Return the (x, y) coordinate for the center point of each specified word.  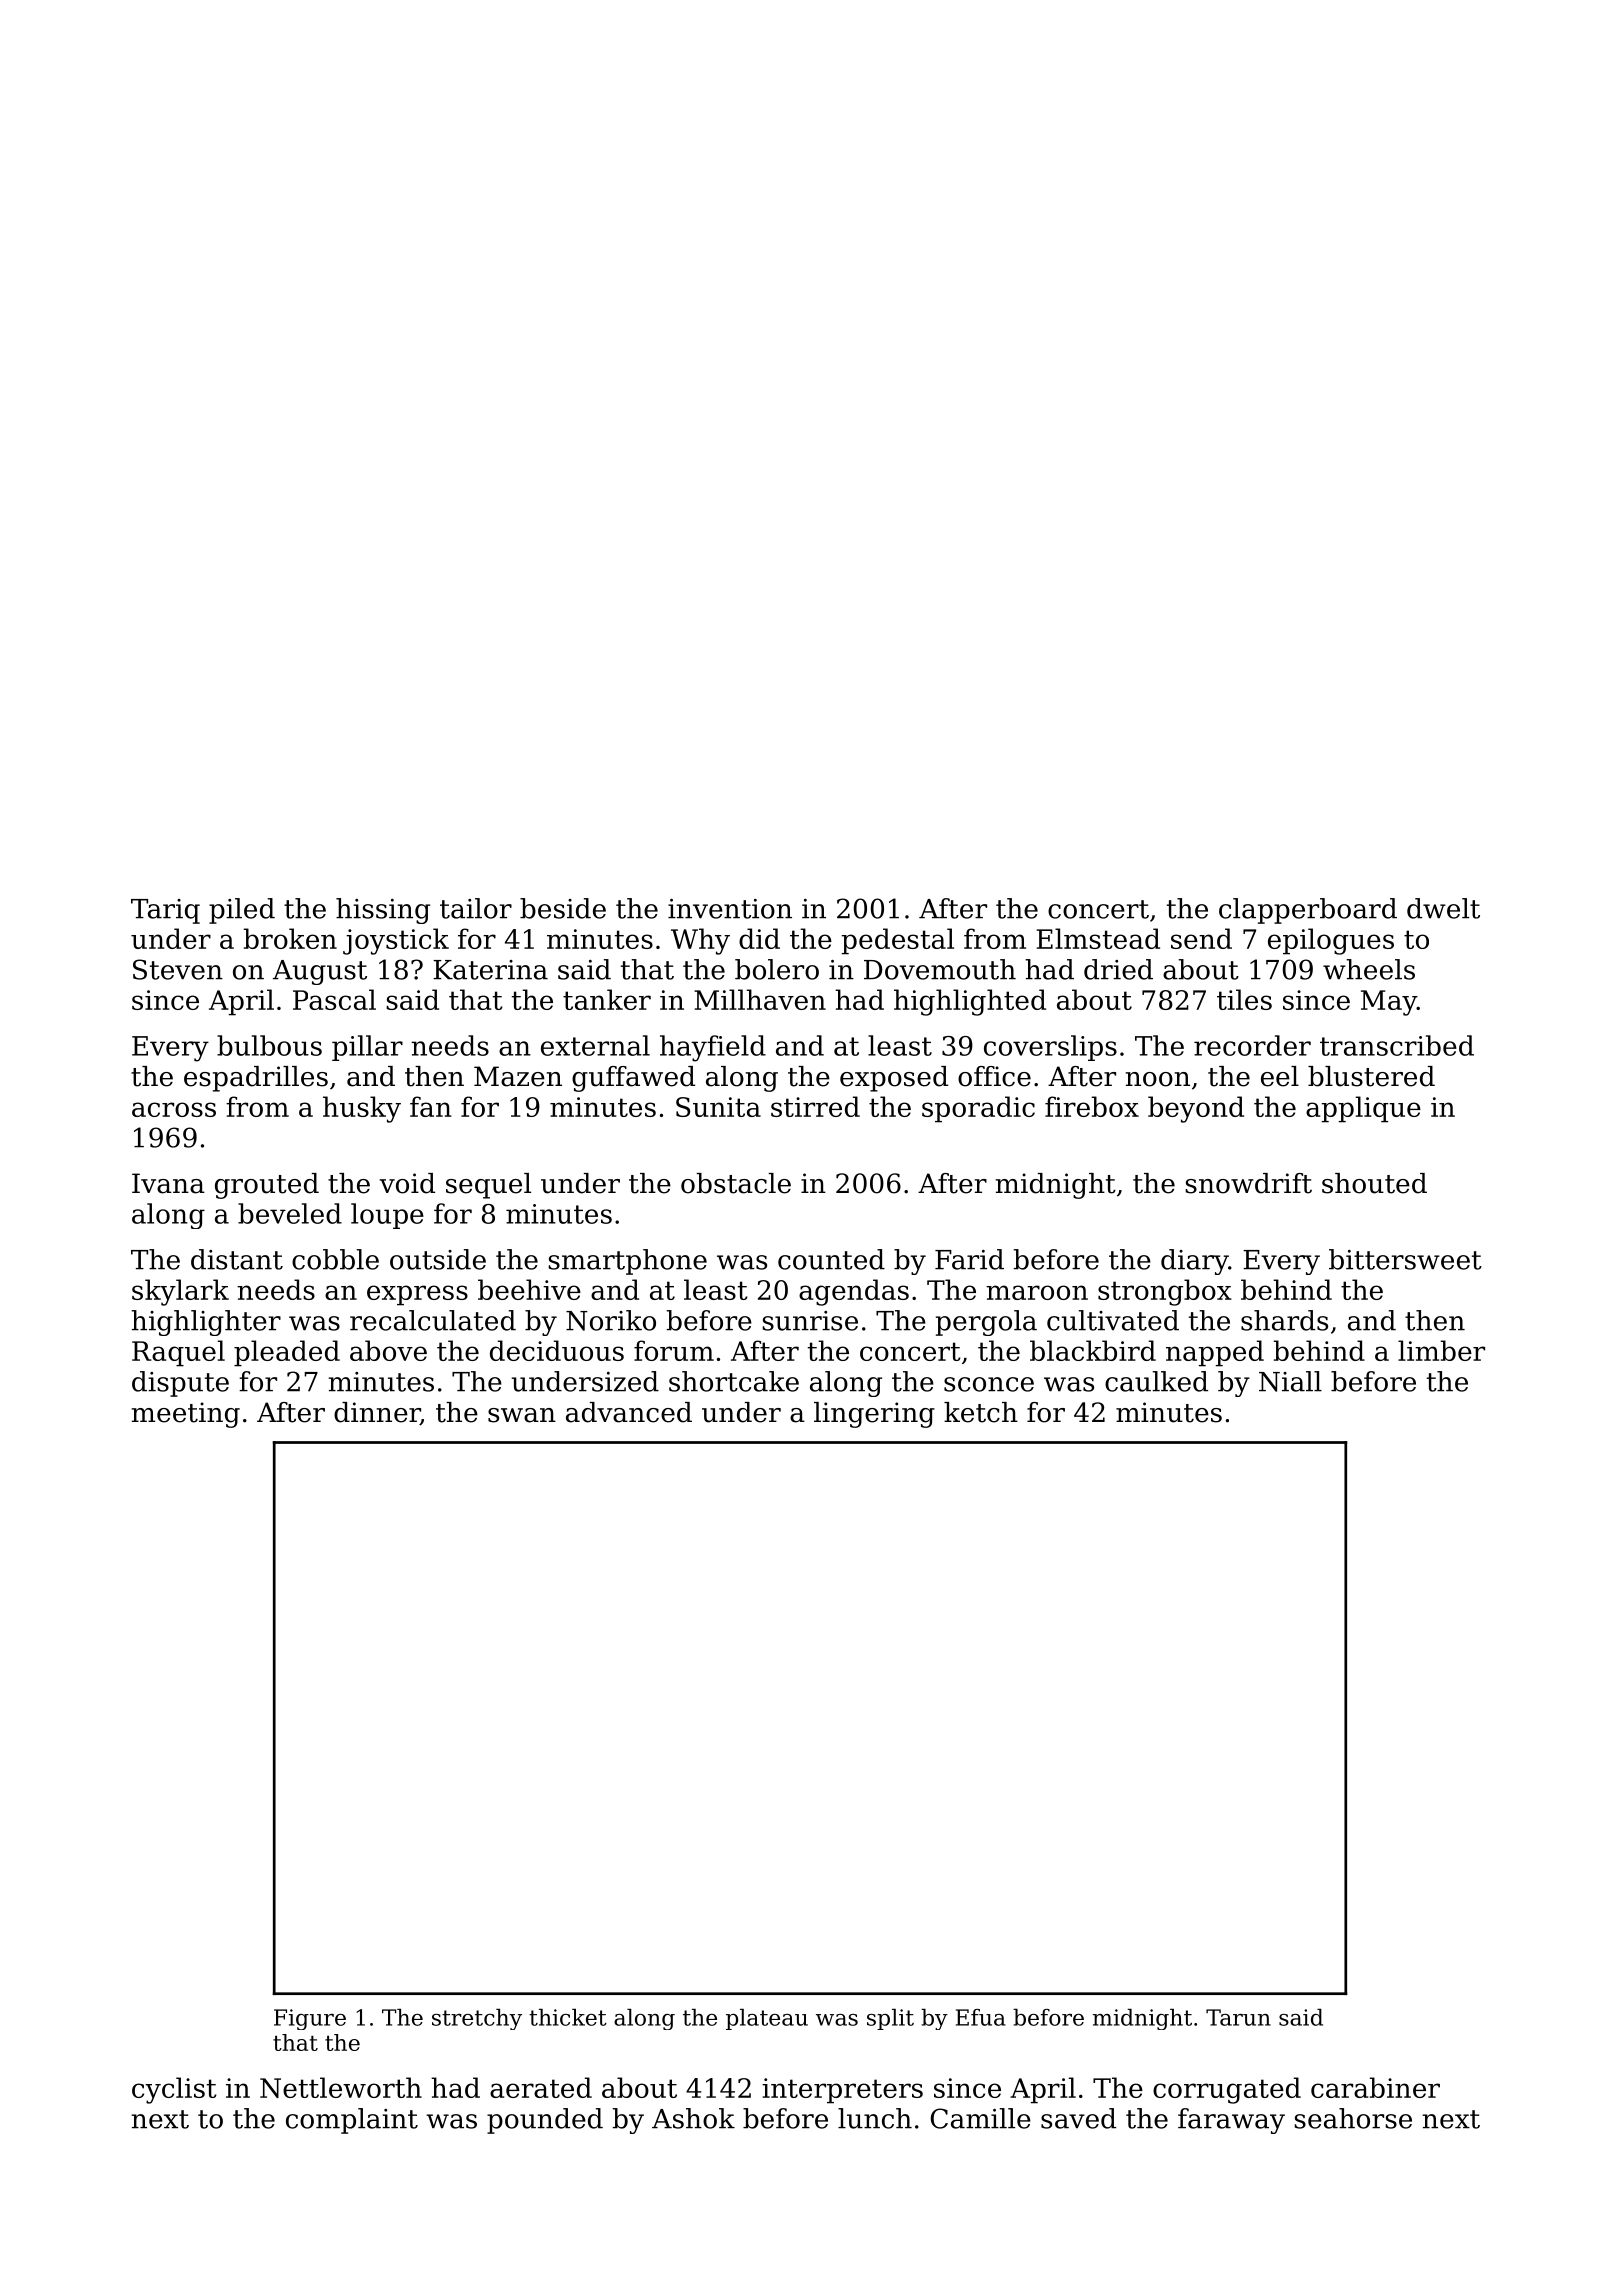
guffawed (633, 1079)
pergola (986, 1323)
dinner (377, 1413)
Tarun (1238, 2017)
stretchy (477, 2019)
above (388, 1350)
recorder (1252, 1045)
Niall (1290, 1381)
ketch (981, 1412)
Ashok (693, 2118)
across (174, 1109)
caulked (1156, 1381)
